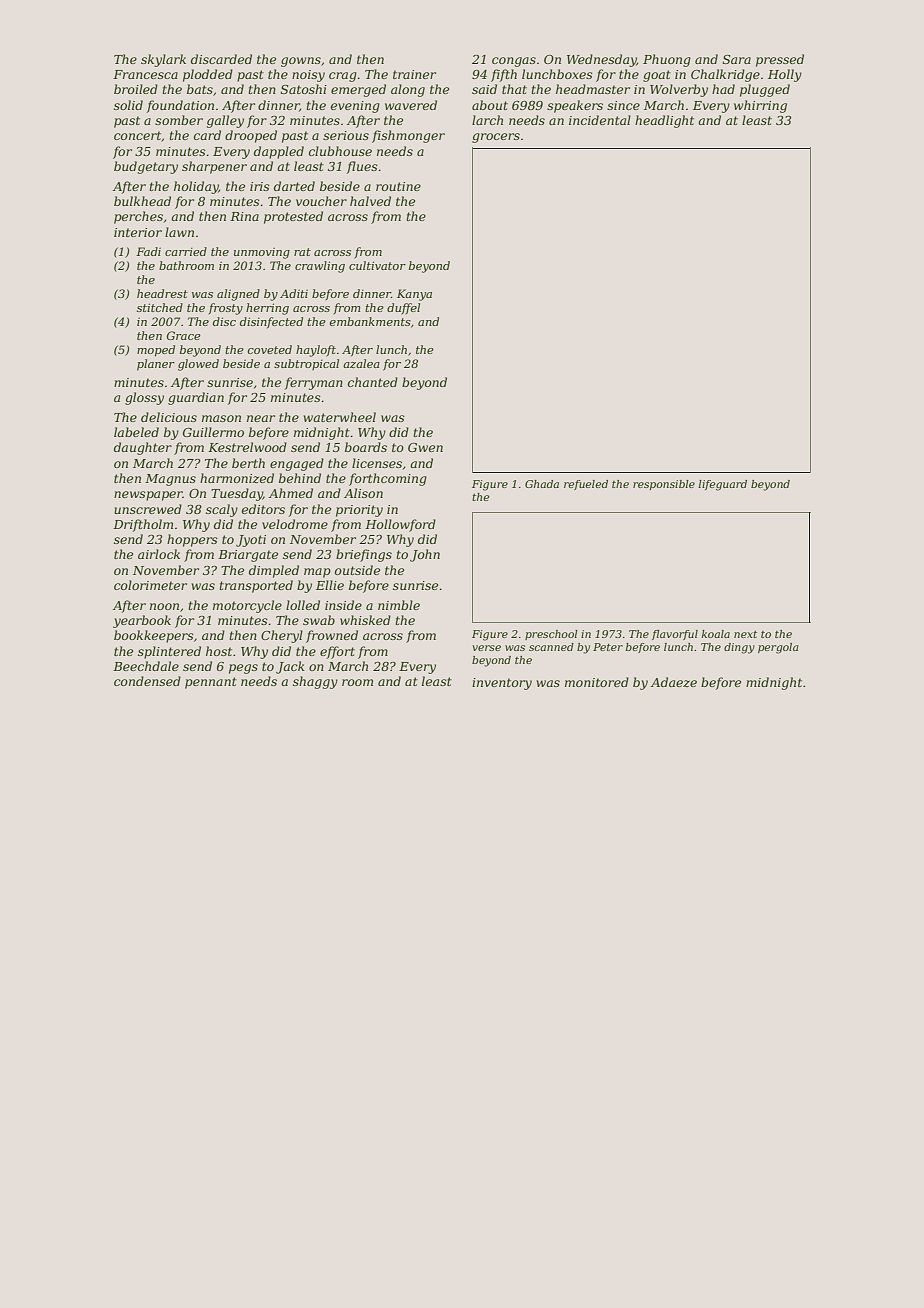 This image has width=924, height=1308. Describe the element at coordinates (377, 265) in the image. I see `cultivator` at that location.
